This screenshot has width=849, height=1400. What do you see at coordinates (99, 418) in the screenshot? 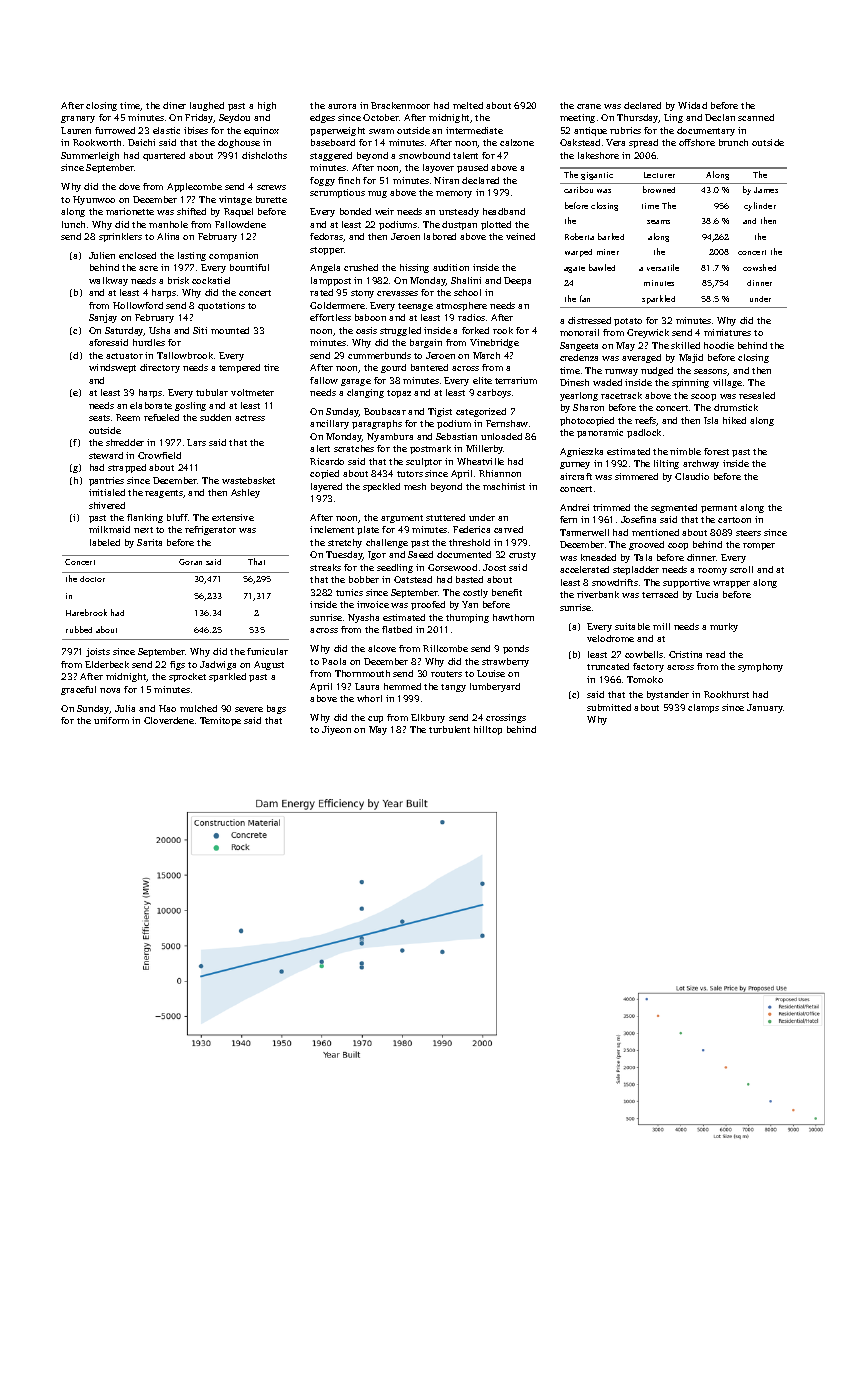
I see `seats` at bounding box center [99, 418].
